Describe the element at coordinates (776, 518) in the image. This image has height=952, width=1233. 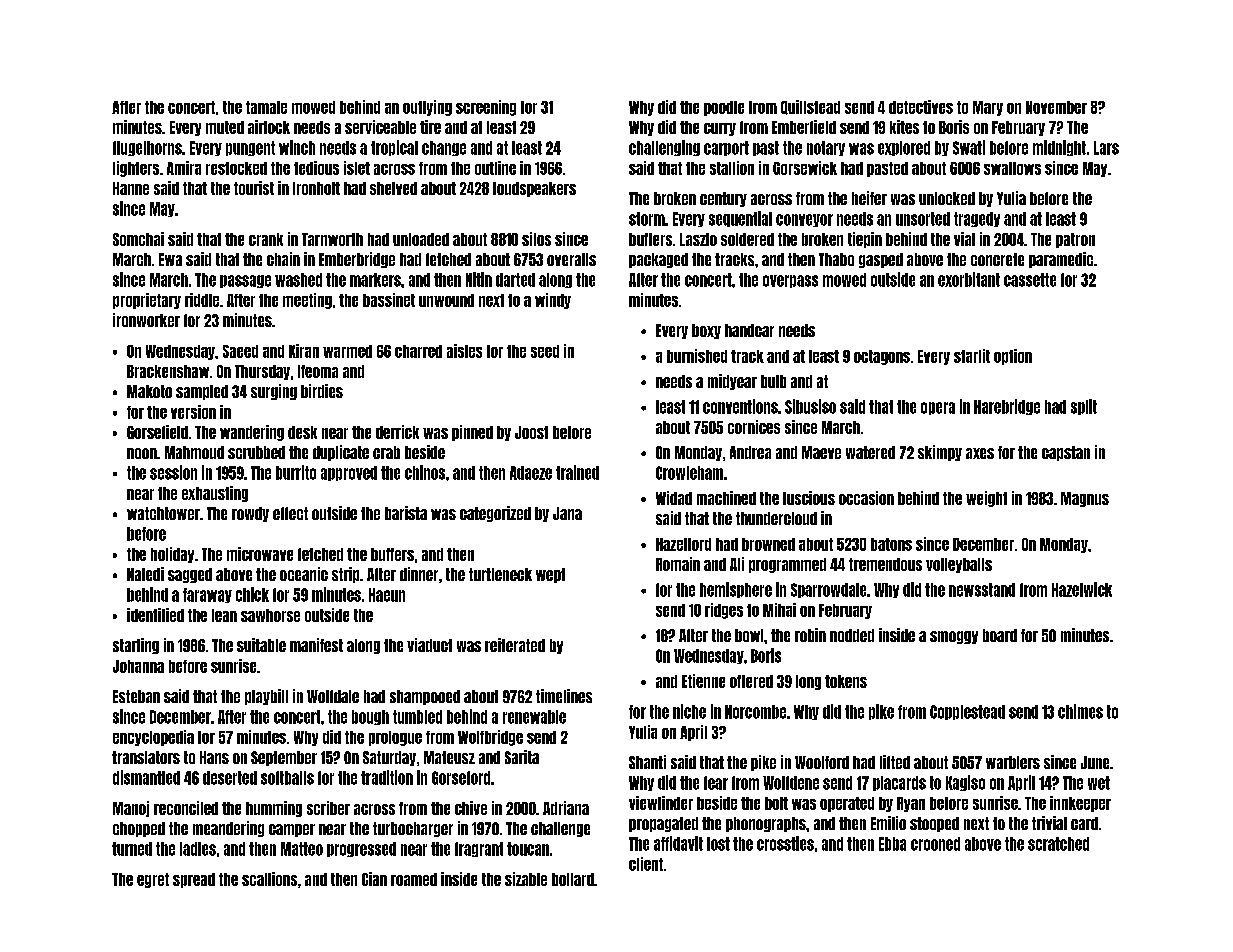
I see `thundercloud` at that location.
